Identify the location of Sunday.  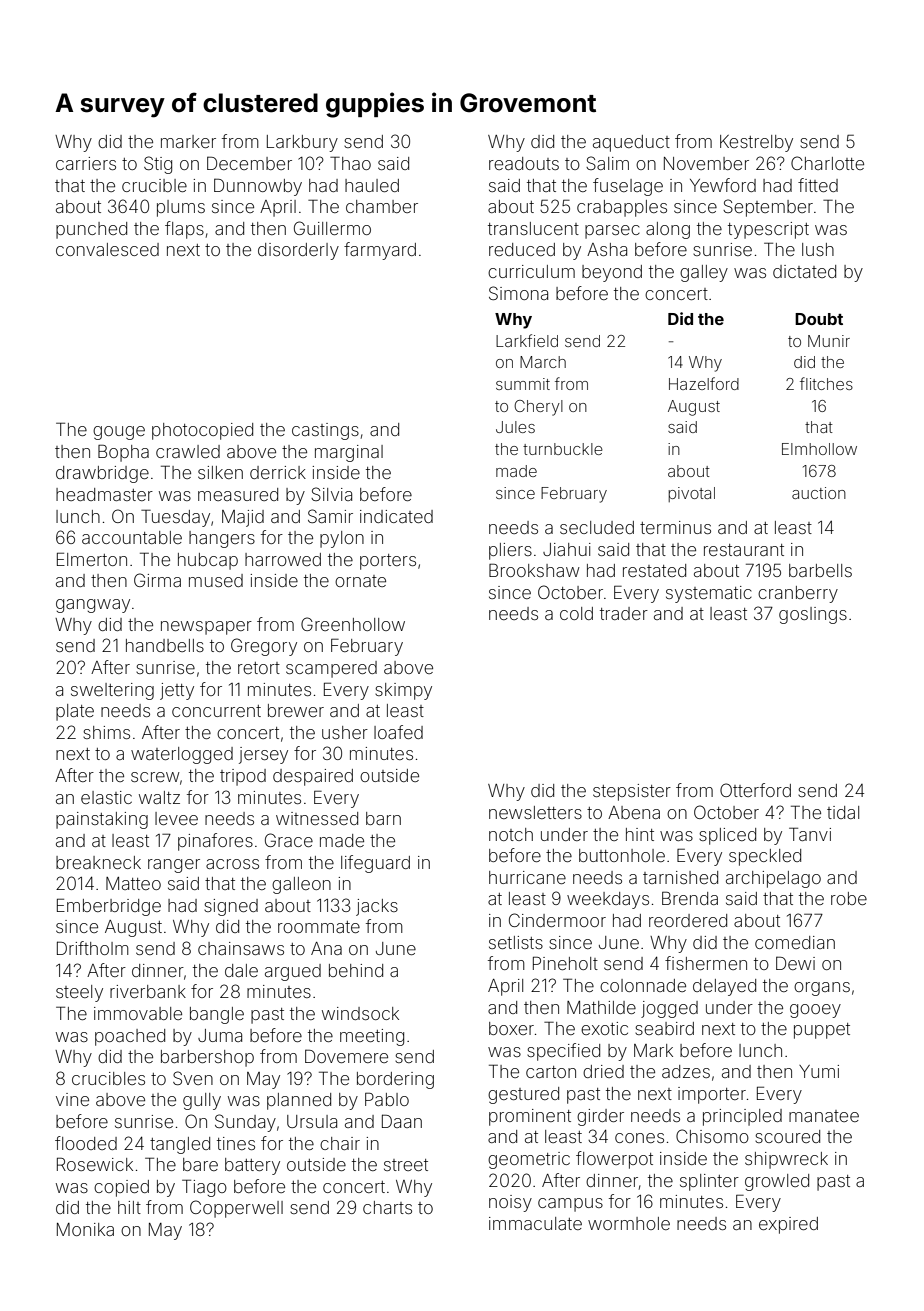
(245, 1123).
